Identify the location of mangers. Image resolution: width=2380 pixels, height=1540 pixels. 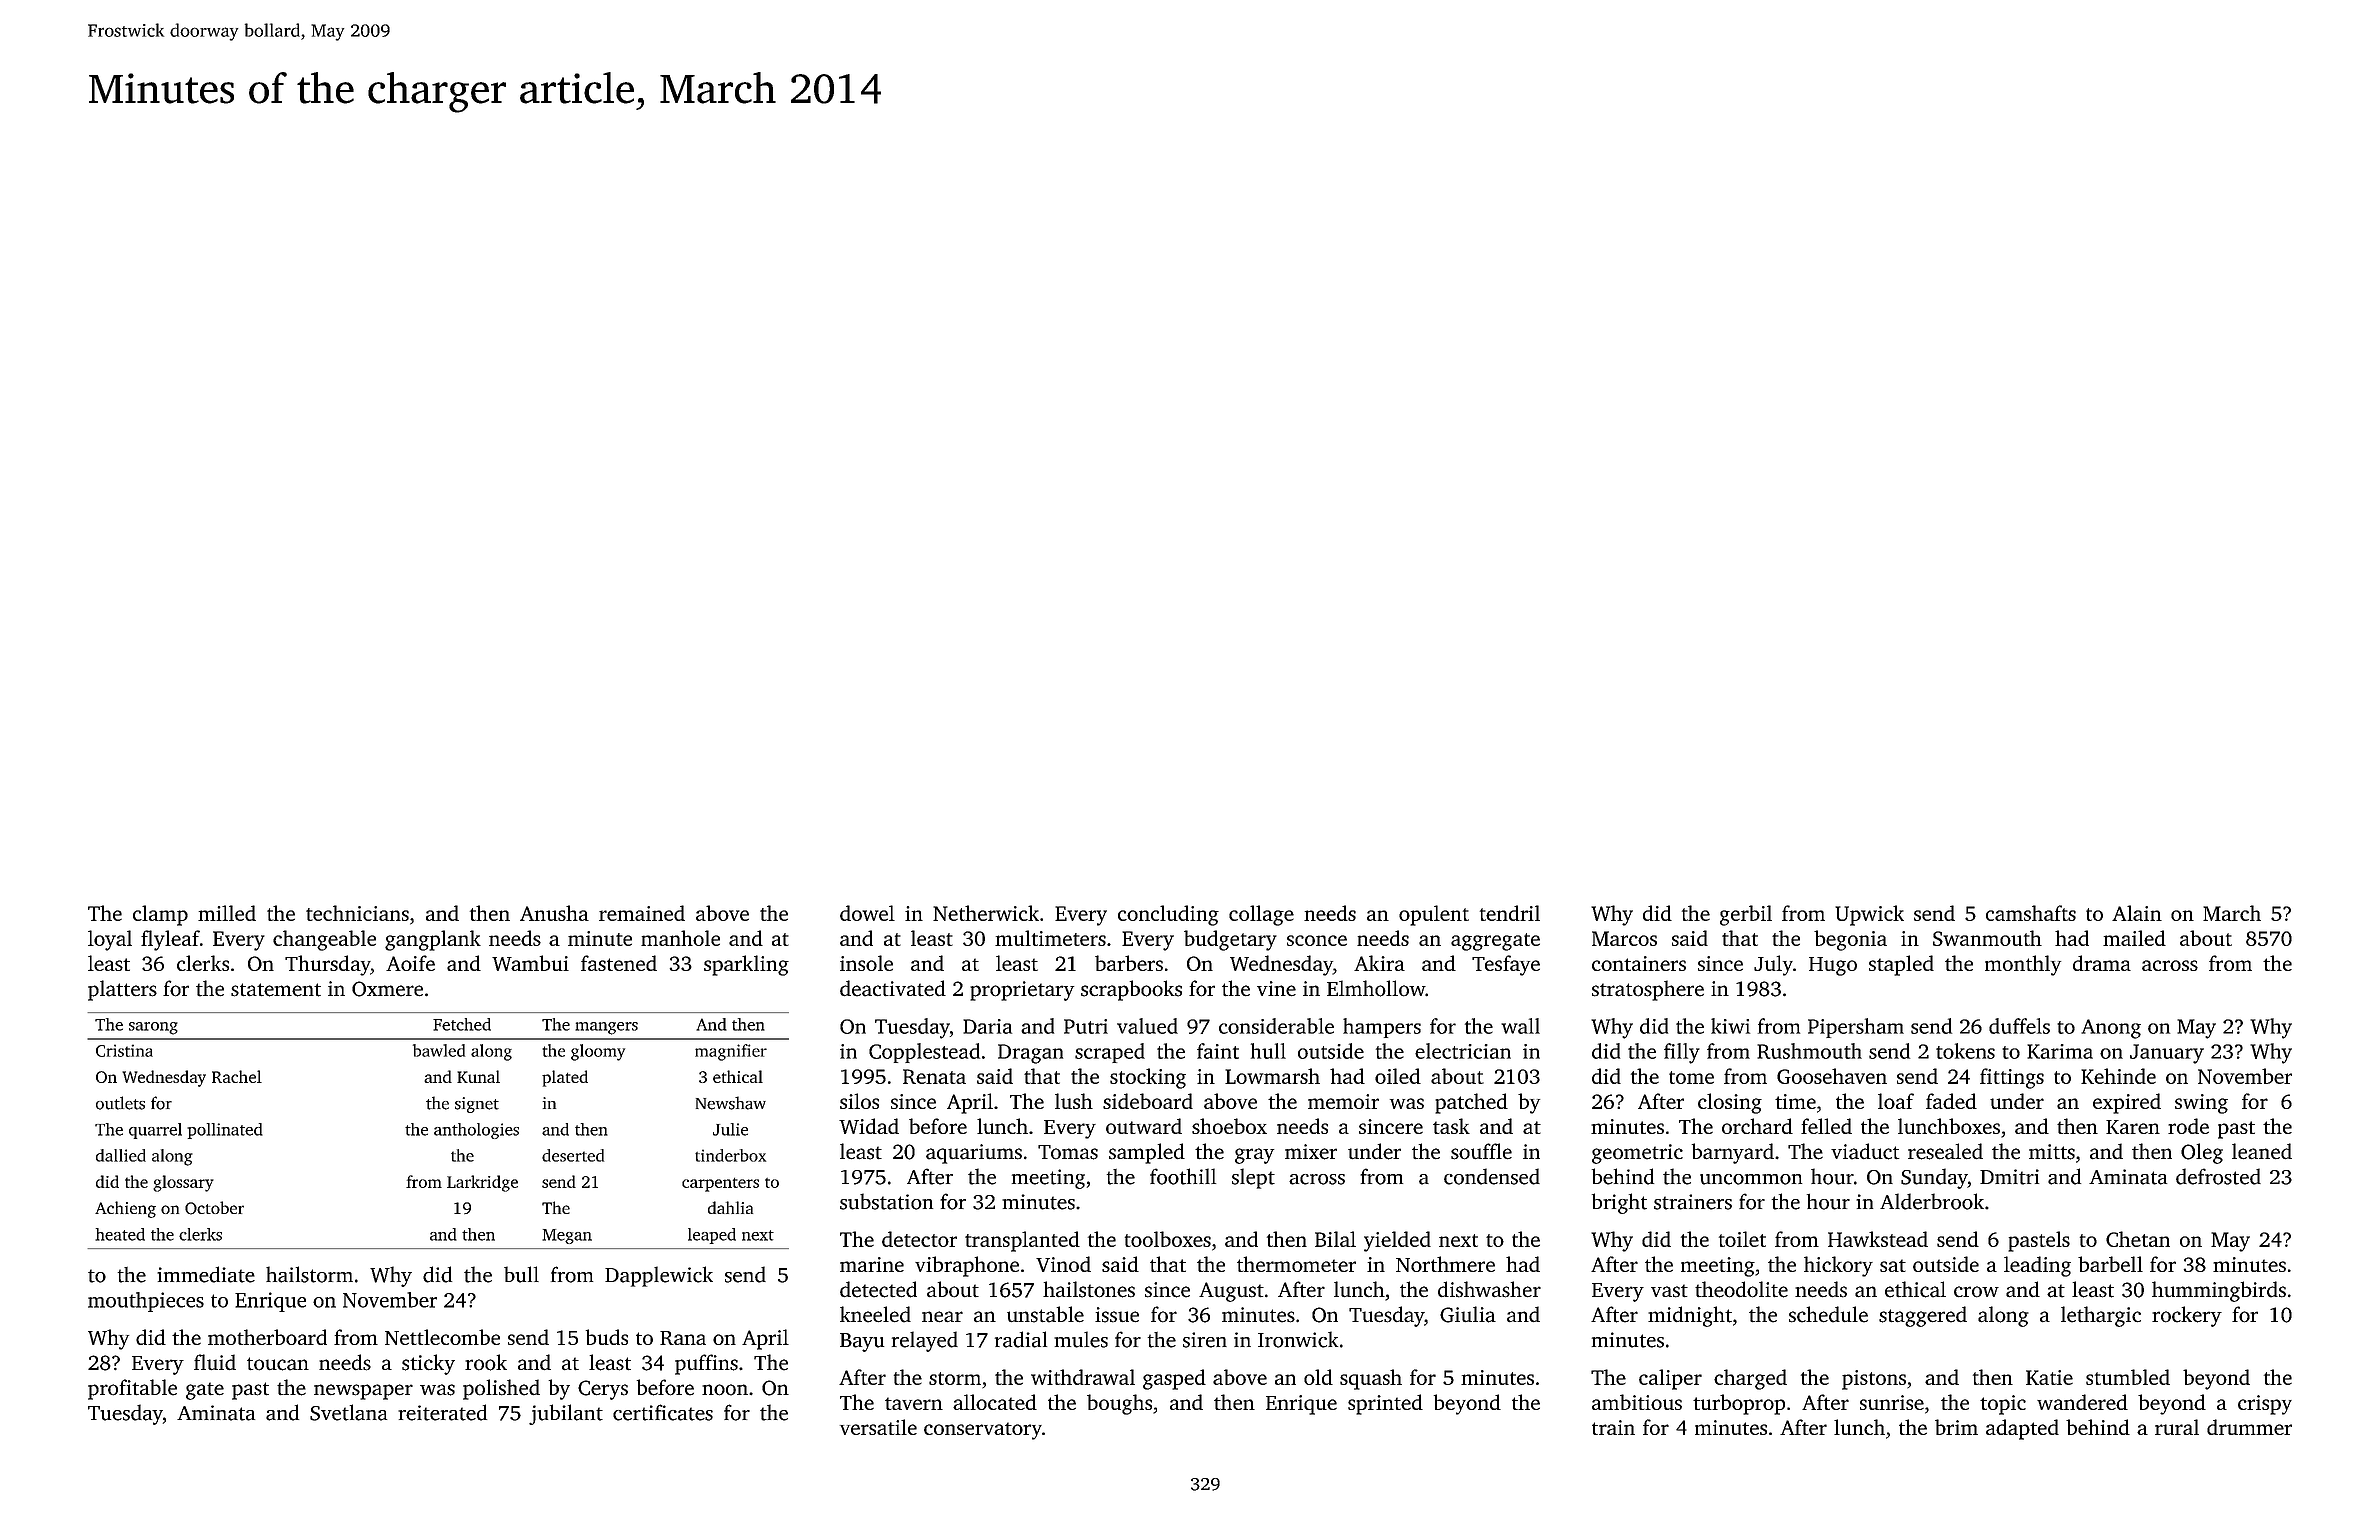
(606, 1028).
